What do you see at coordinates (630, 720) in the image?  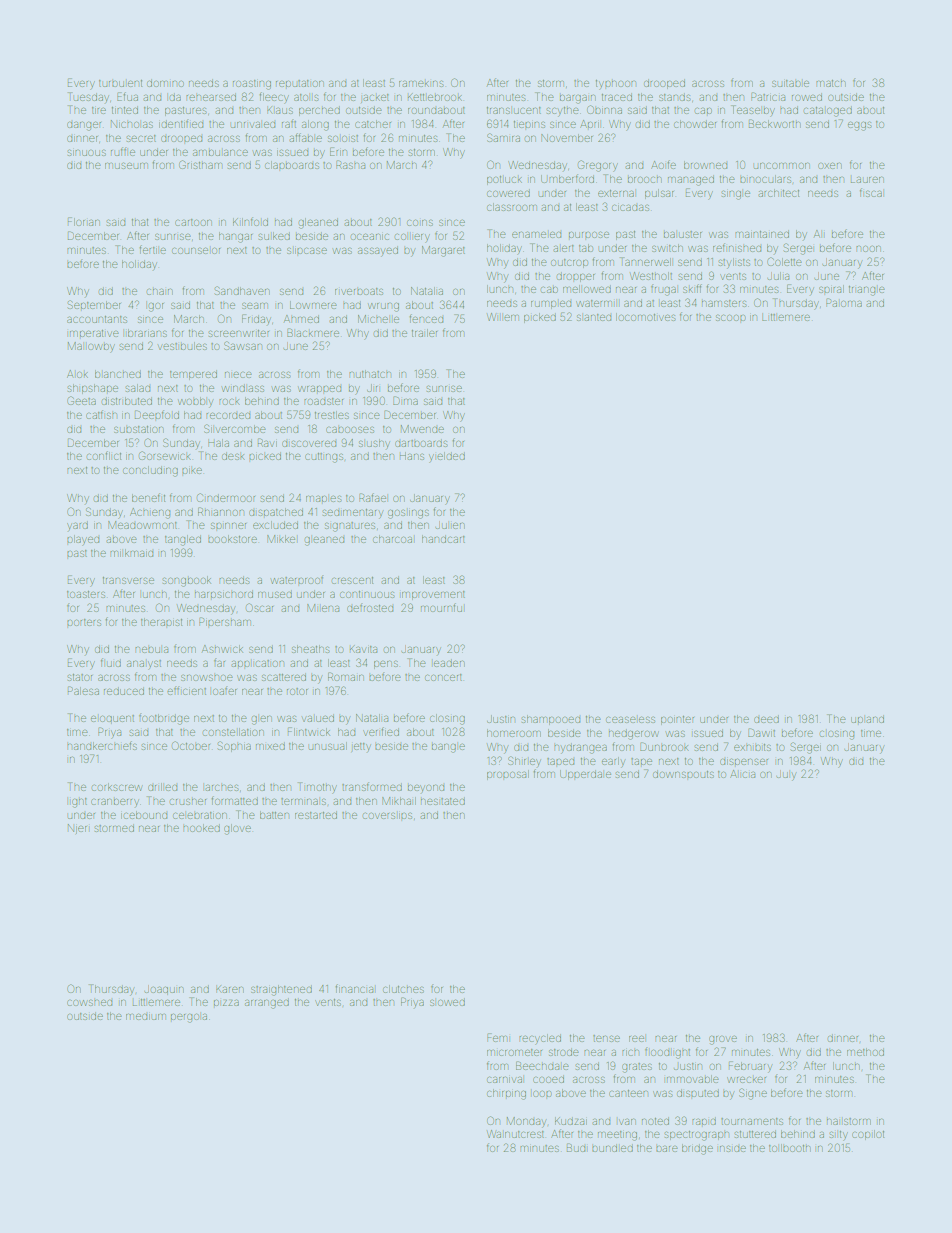 I see `ceaseless` at bounding box center [630, 720].
